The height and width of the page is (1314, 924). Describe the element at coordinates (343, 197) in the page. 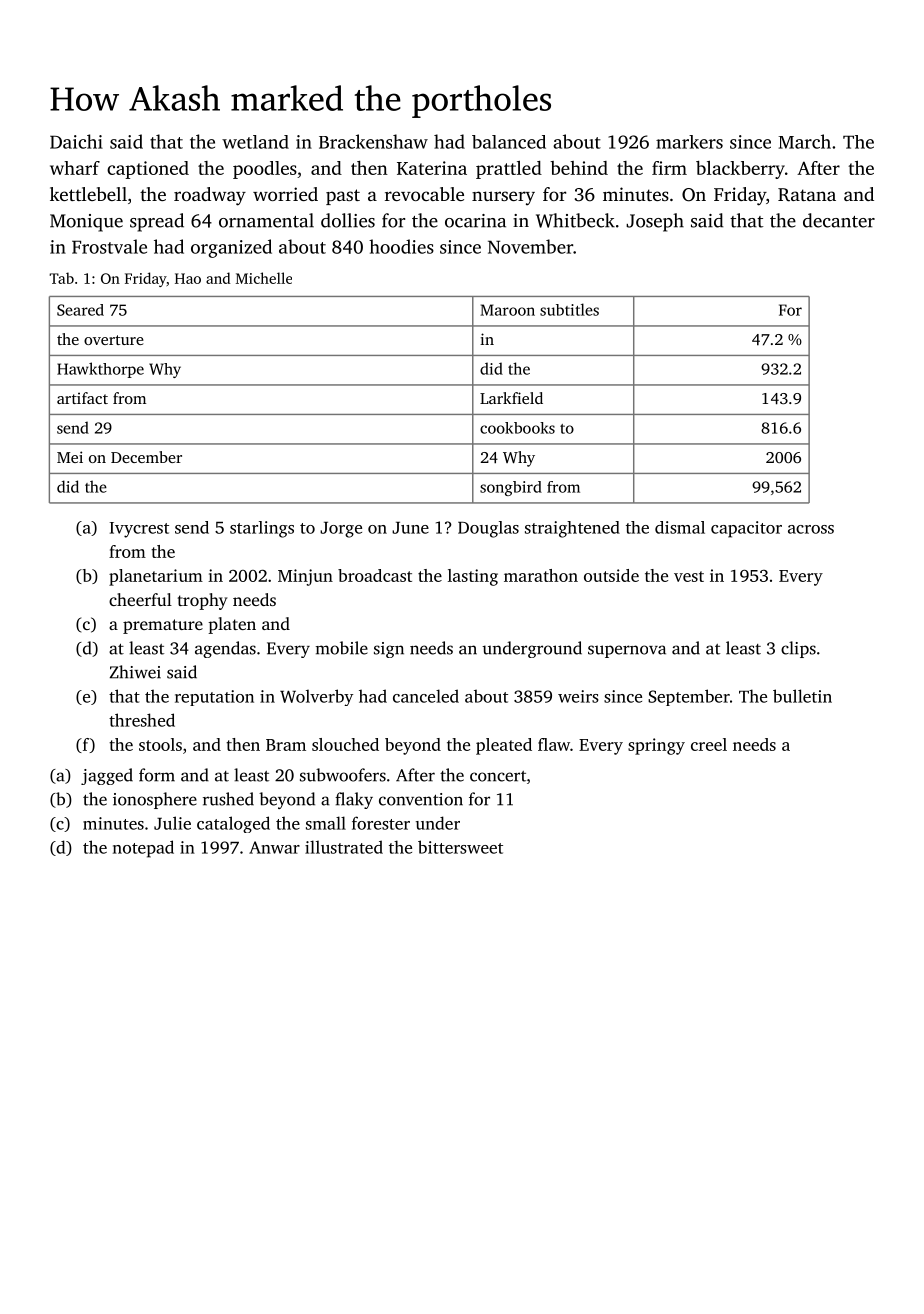

I see `past` at that location.
